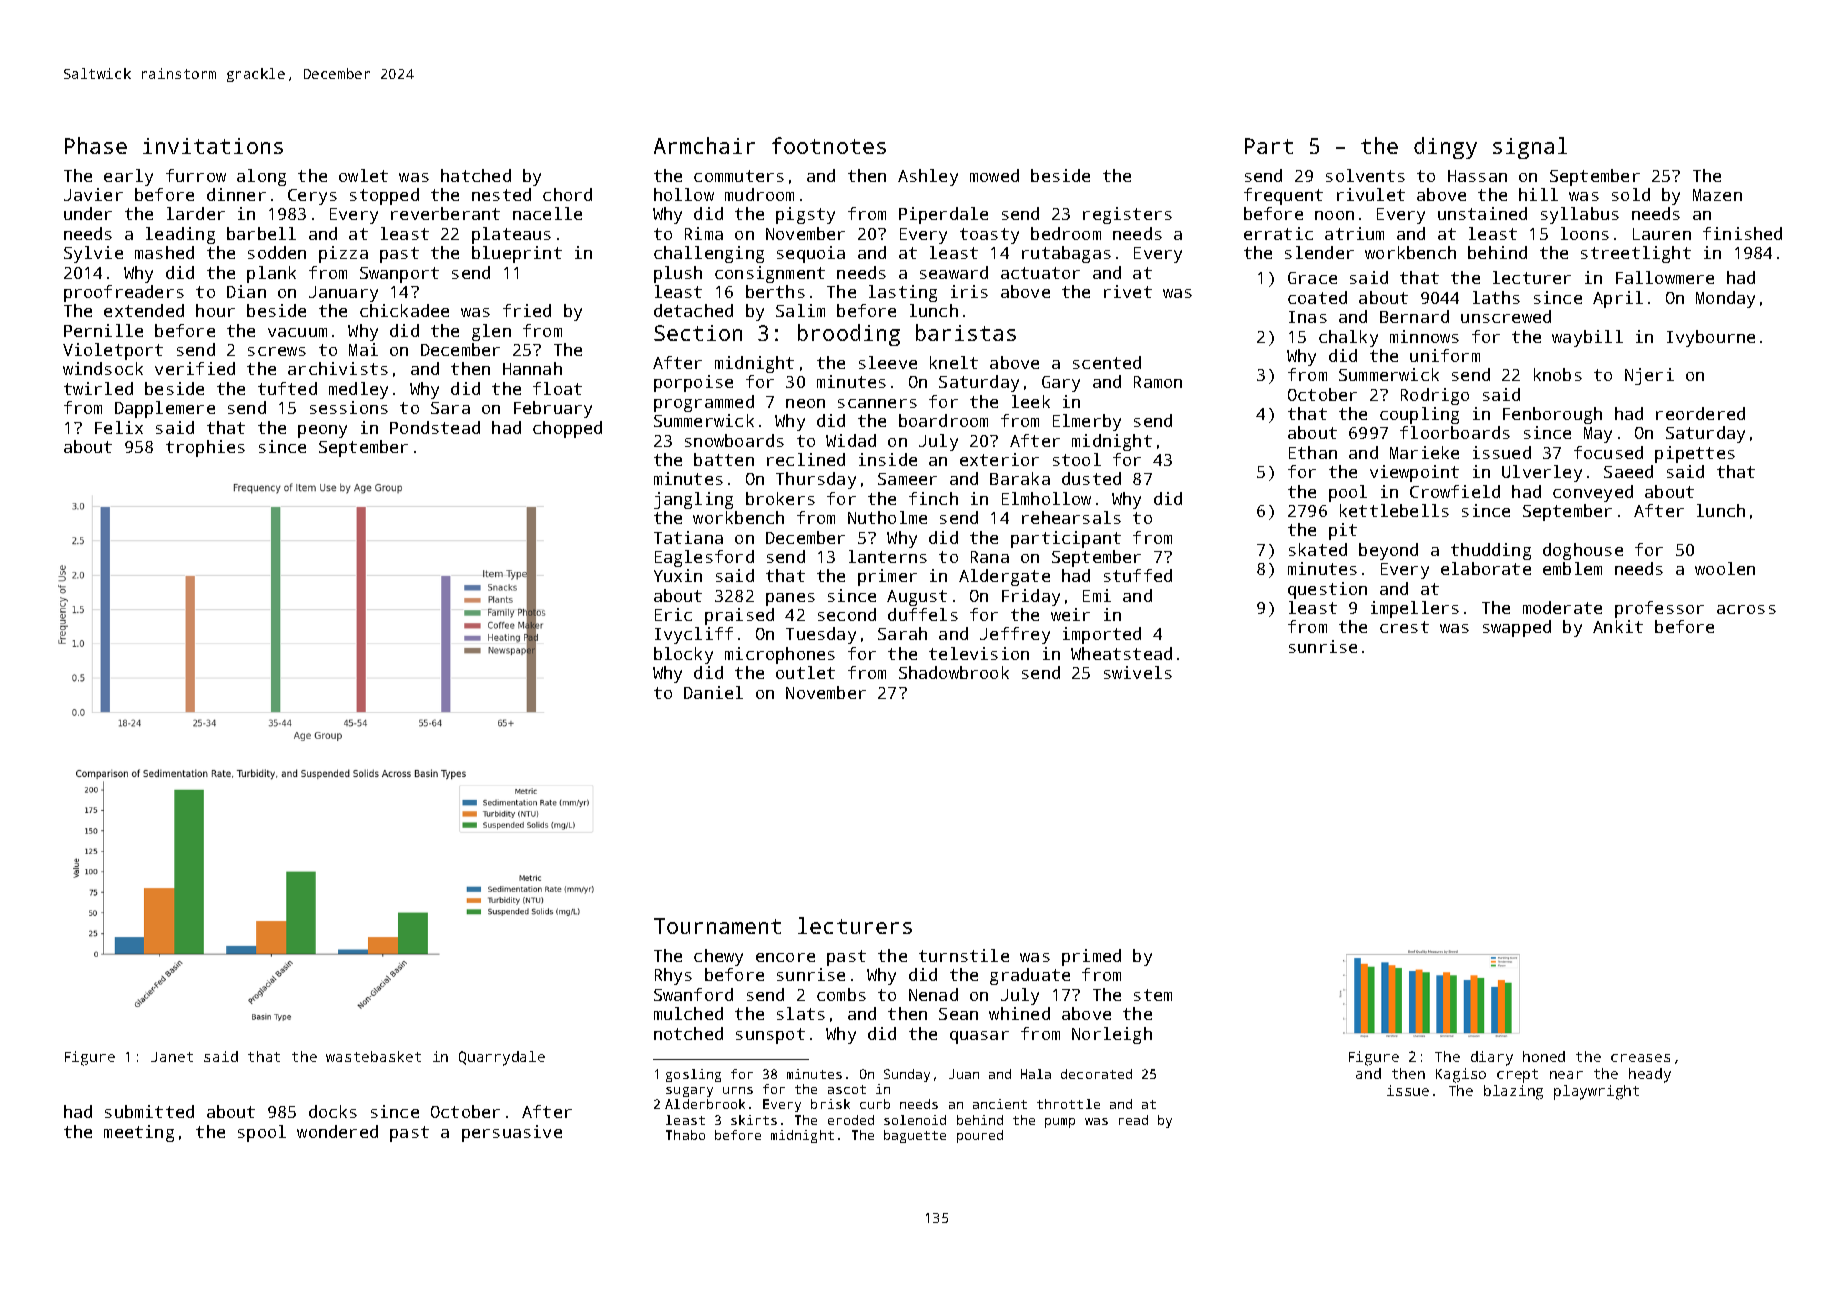 Image resolution: width=1848 pixels, height=1306 pixels. I want to click on invitations, so click(213, 146).
